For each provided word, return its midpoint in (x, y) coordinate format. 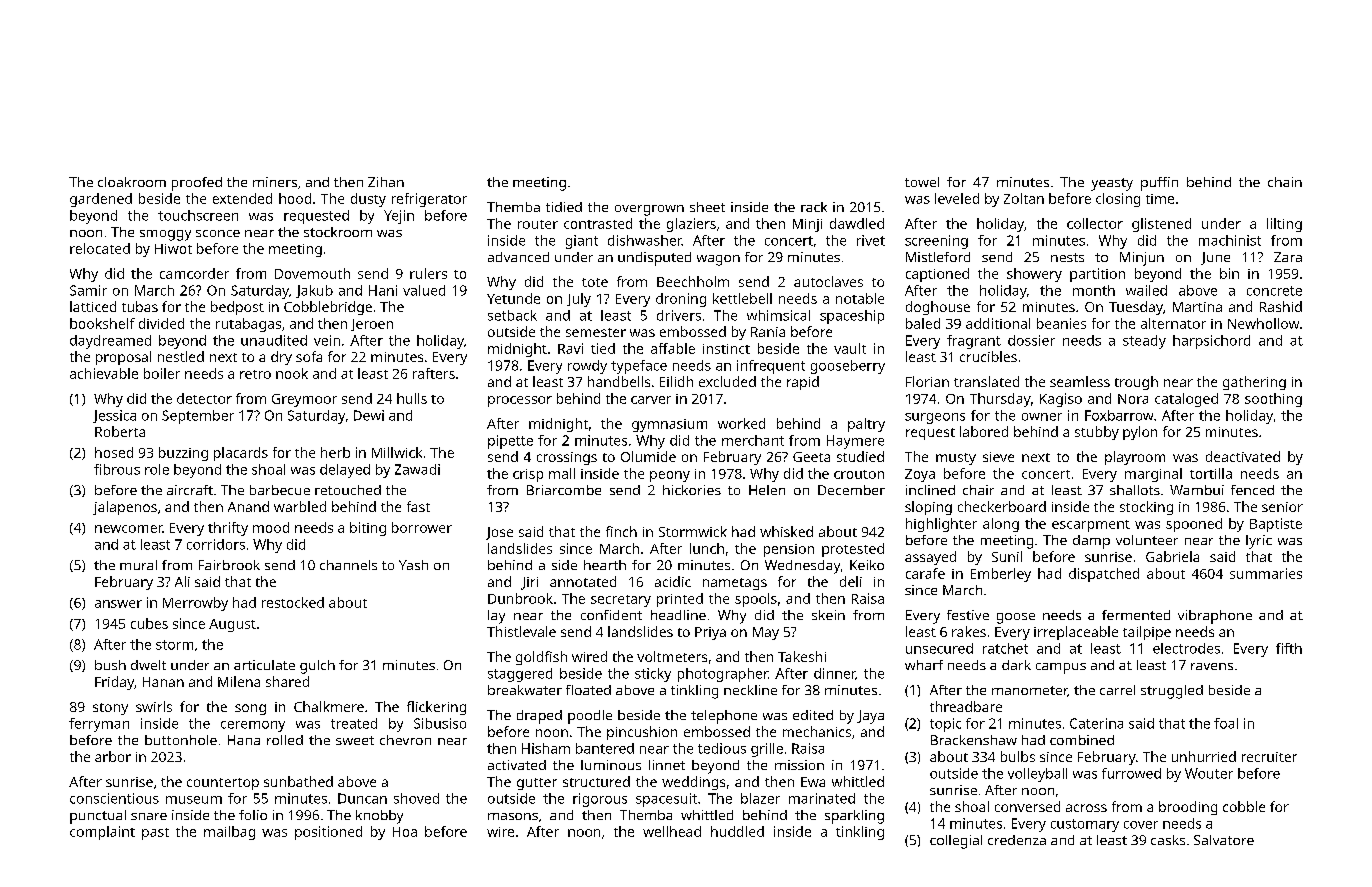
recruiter (1269, 757)
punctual (98, 817)
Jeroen (372, 325)
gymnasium (669, 425)
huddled (737, 831)
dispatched (1104, 575)
